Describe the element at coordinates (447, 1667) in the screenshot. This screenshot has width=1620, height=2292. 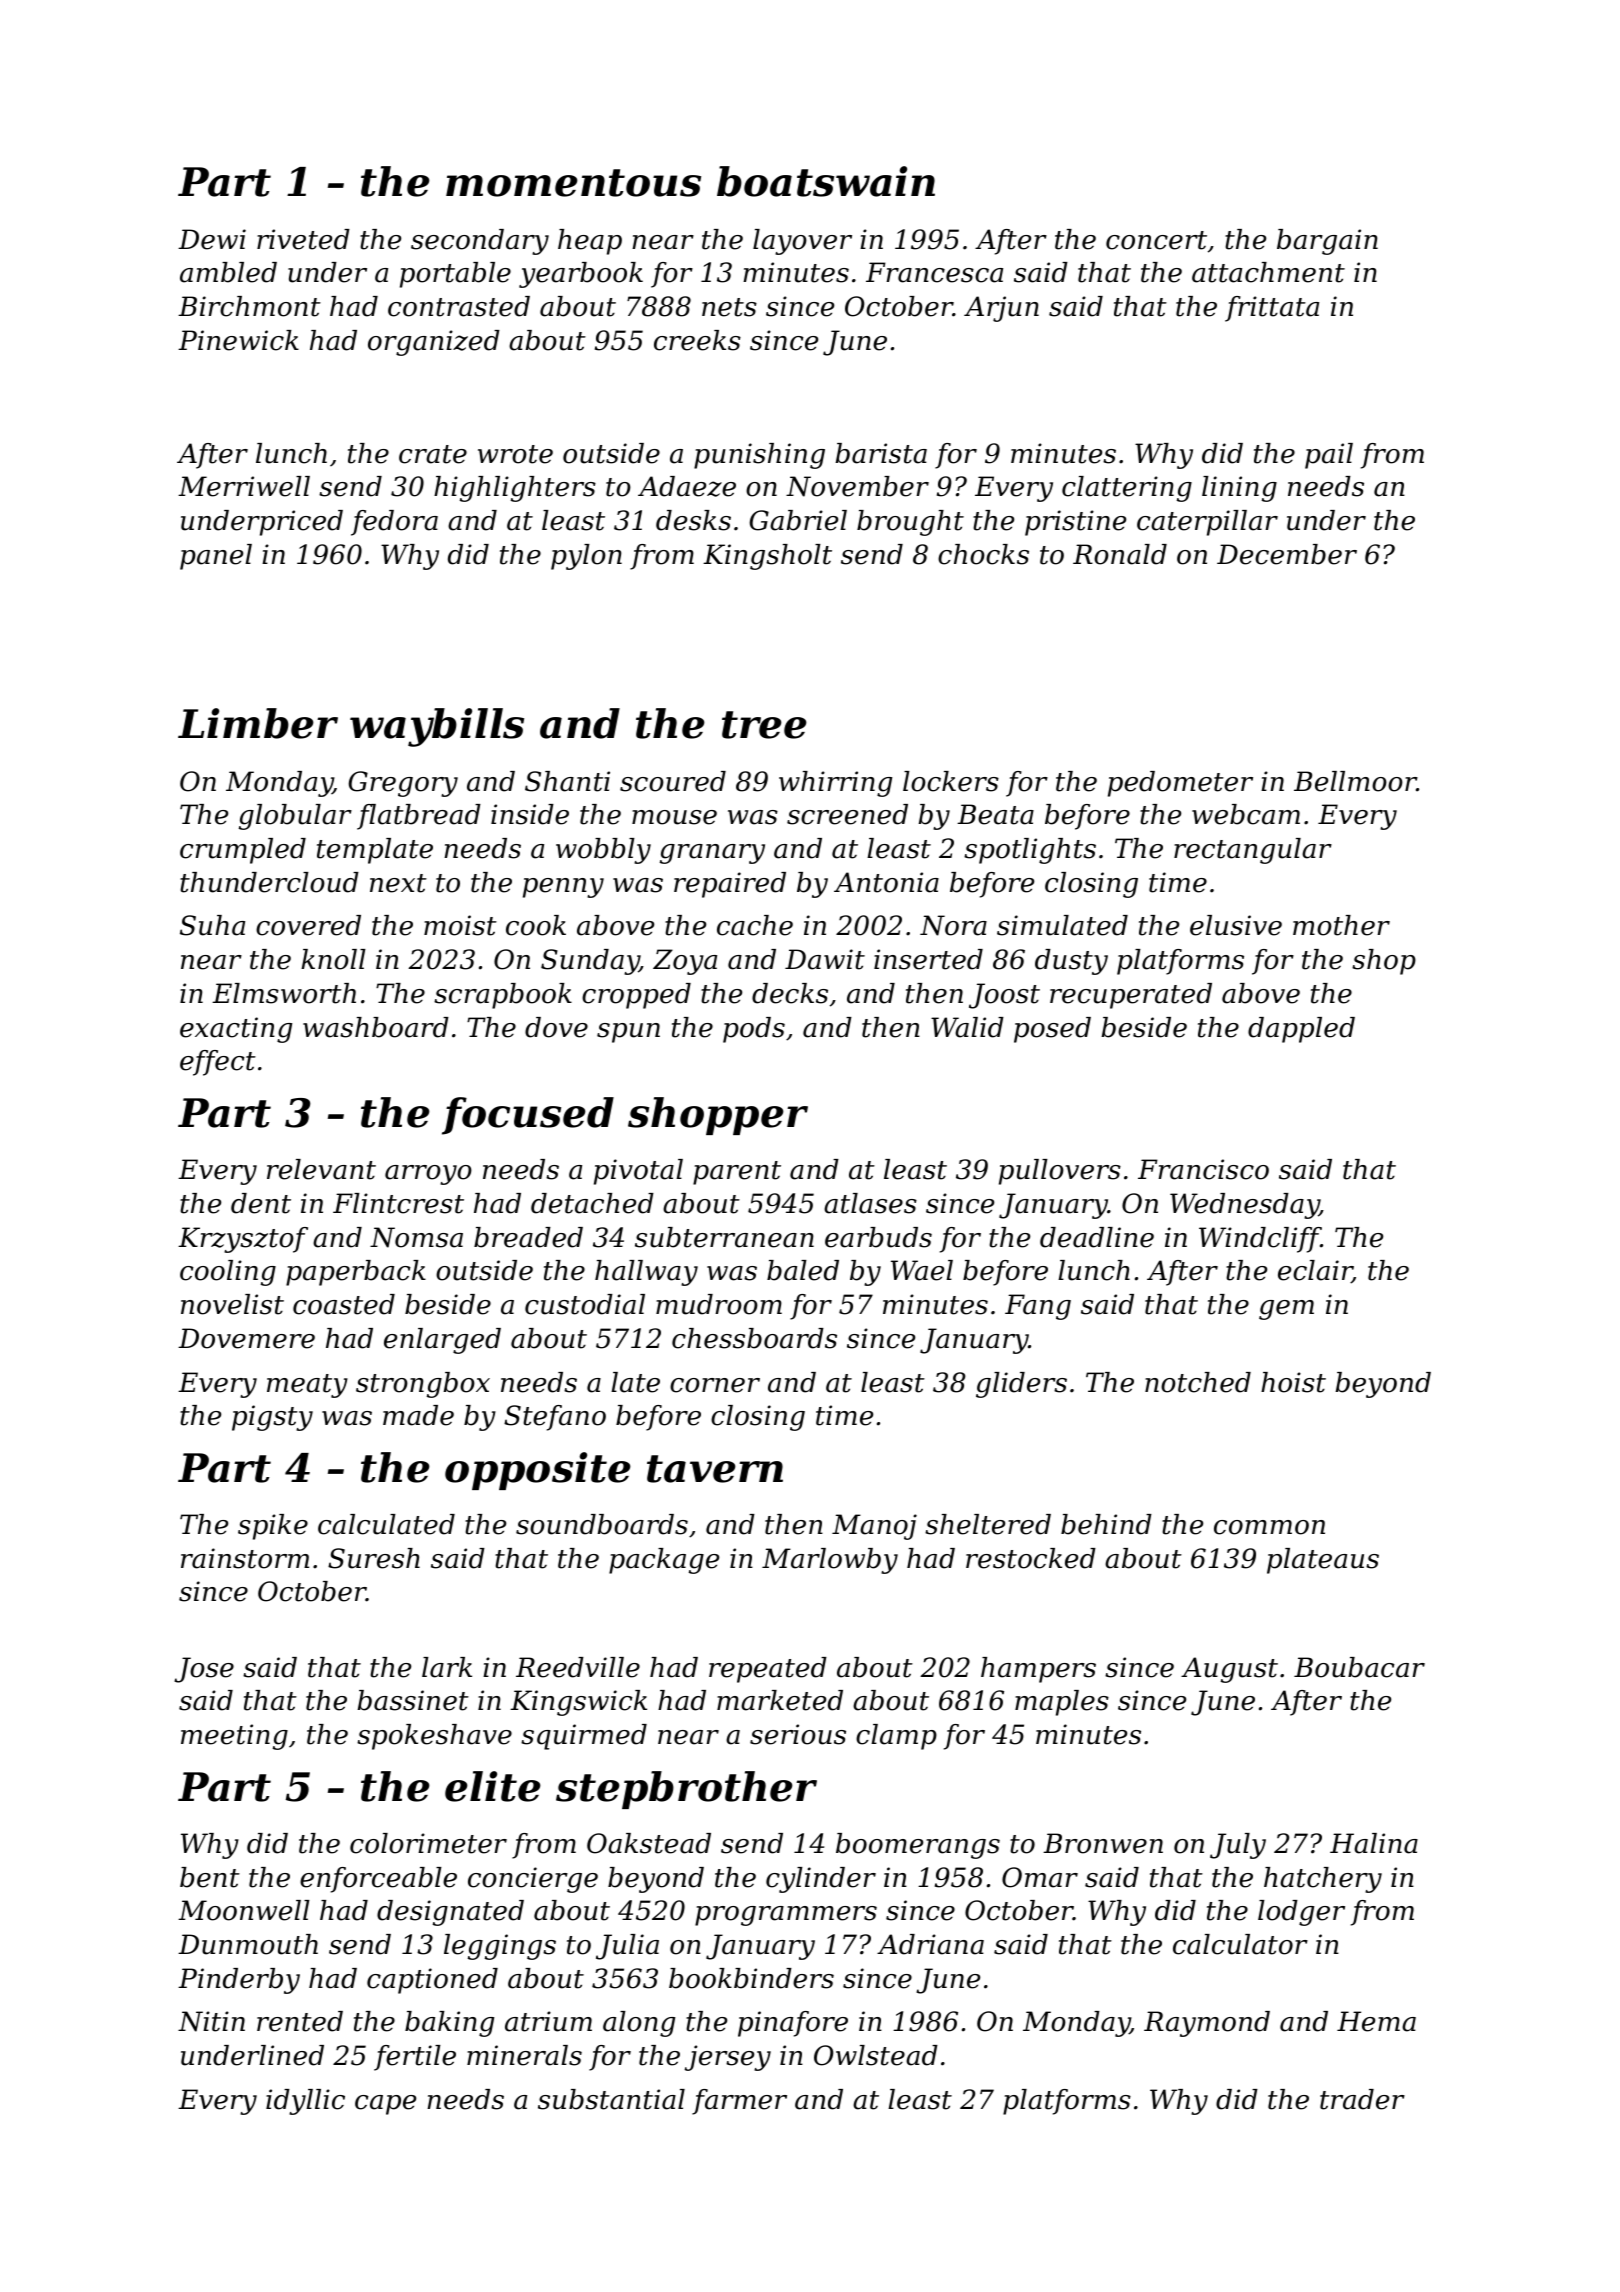
I see `lark` at that location.
